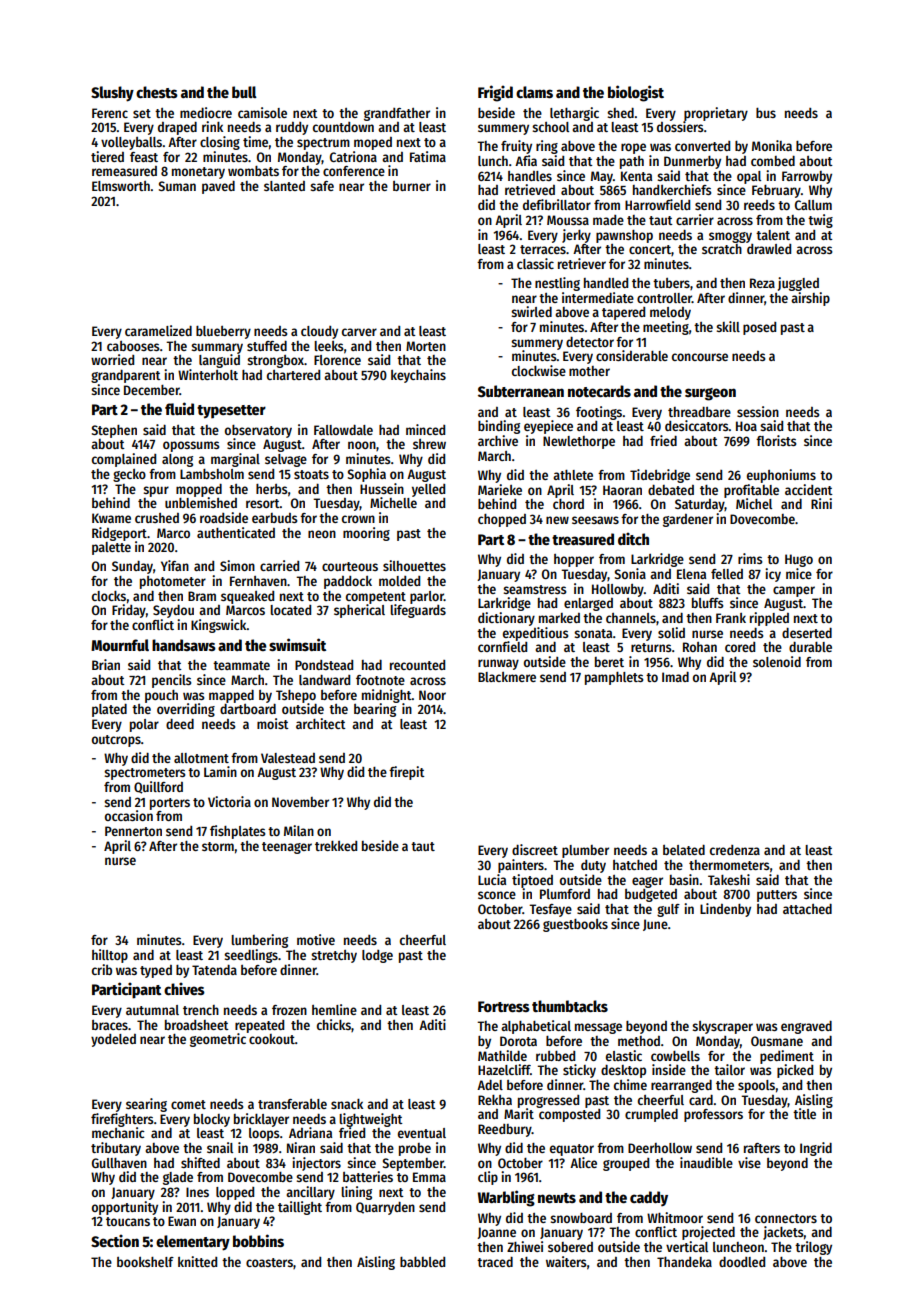  What do you see at coordinates (269, 1262) in the screenshot?
I see `coasters` at bounding box center [269, 1262].
